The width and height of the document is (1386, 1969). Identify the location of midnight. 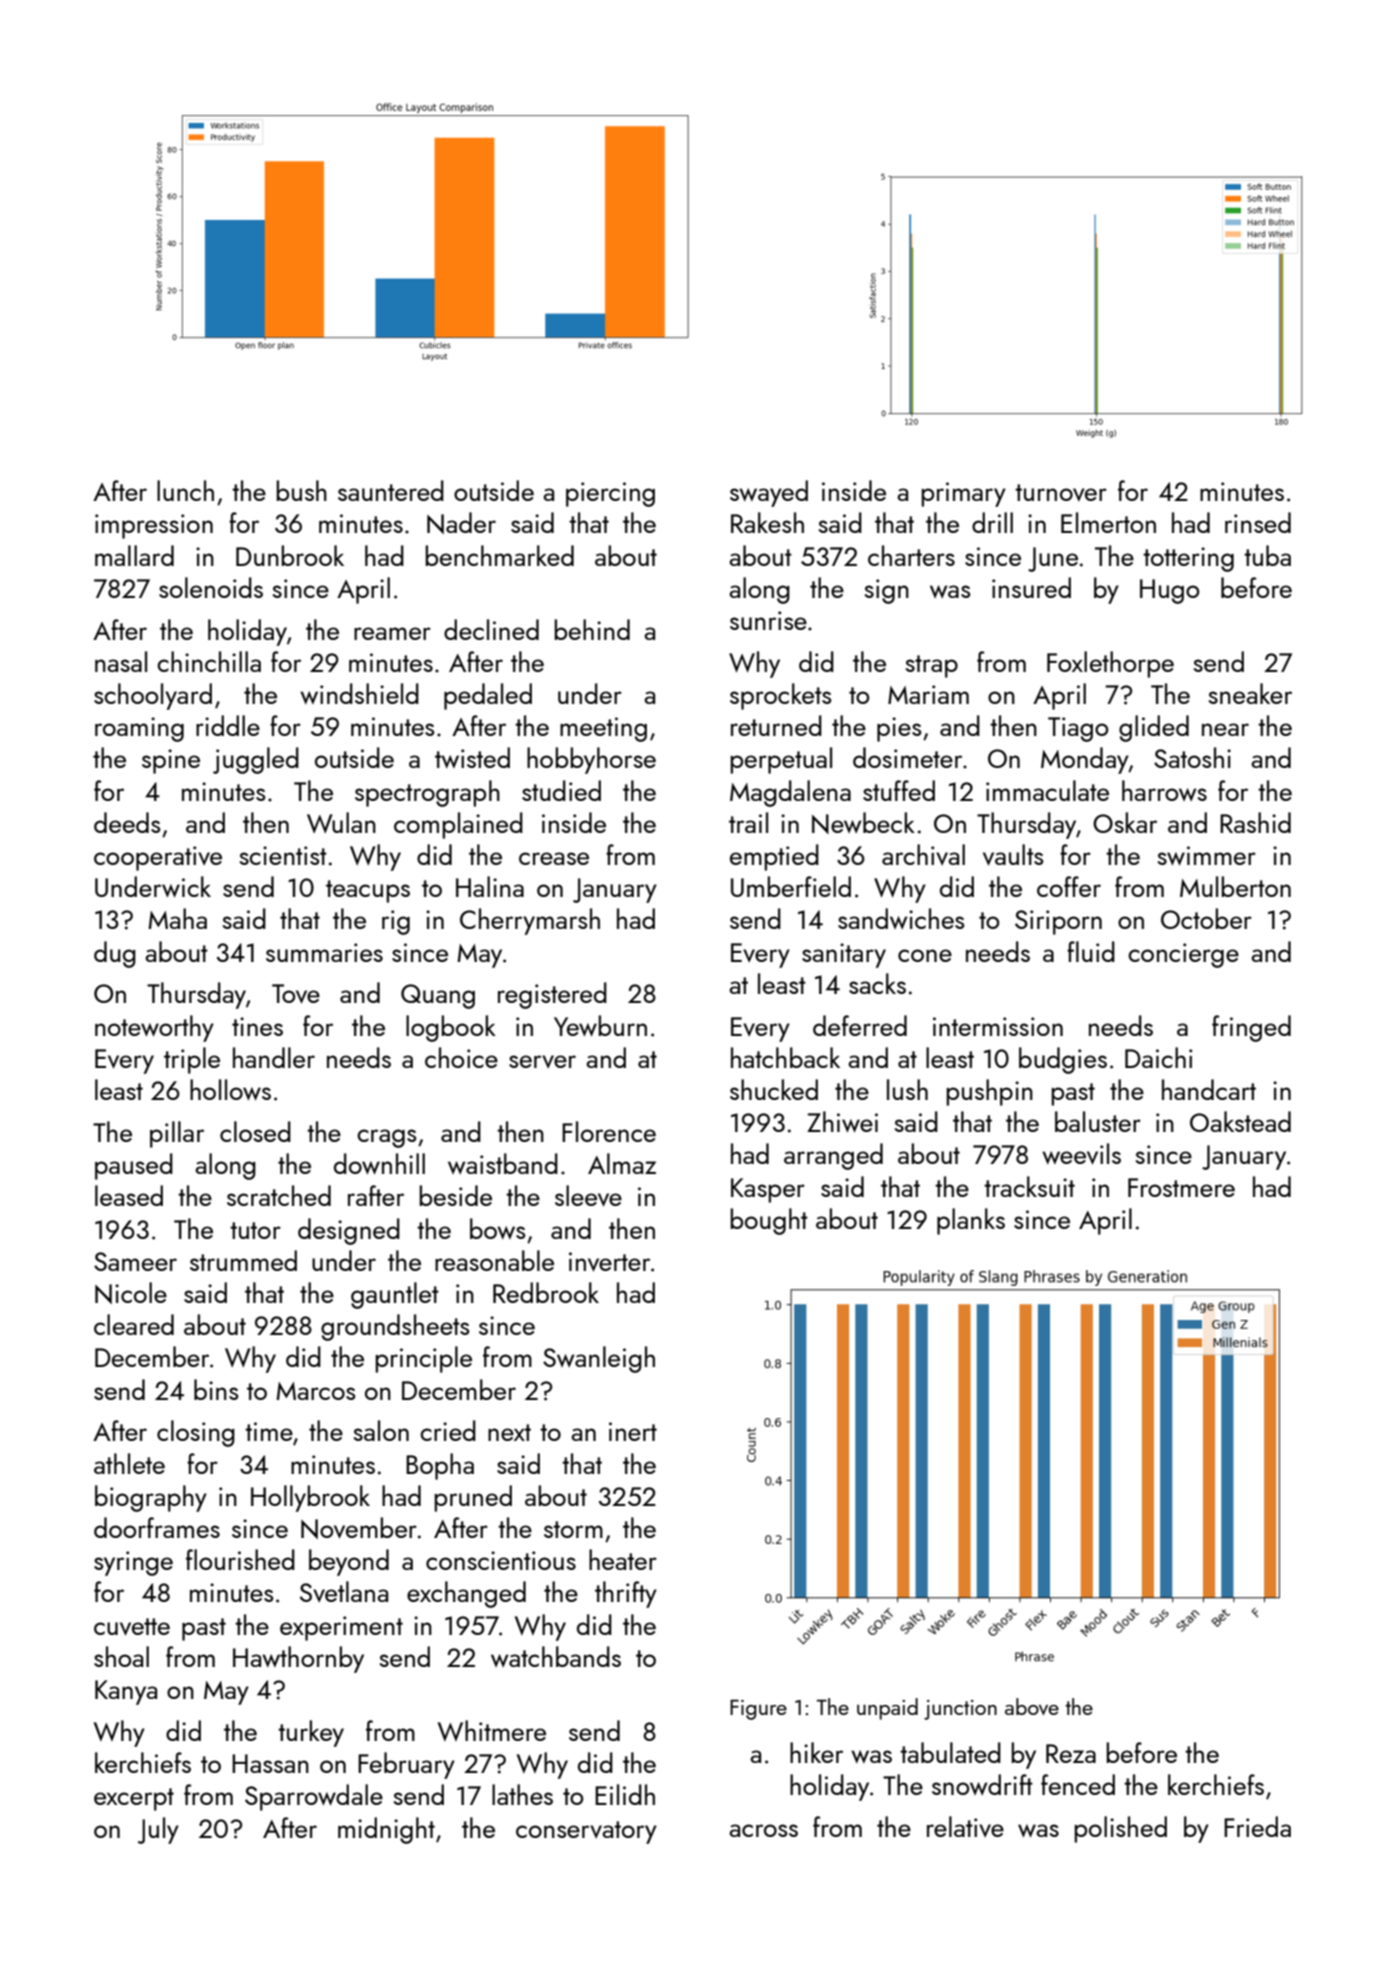
(386, 1830).
